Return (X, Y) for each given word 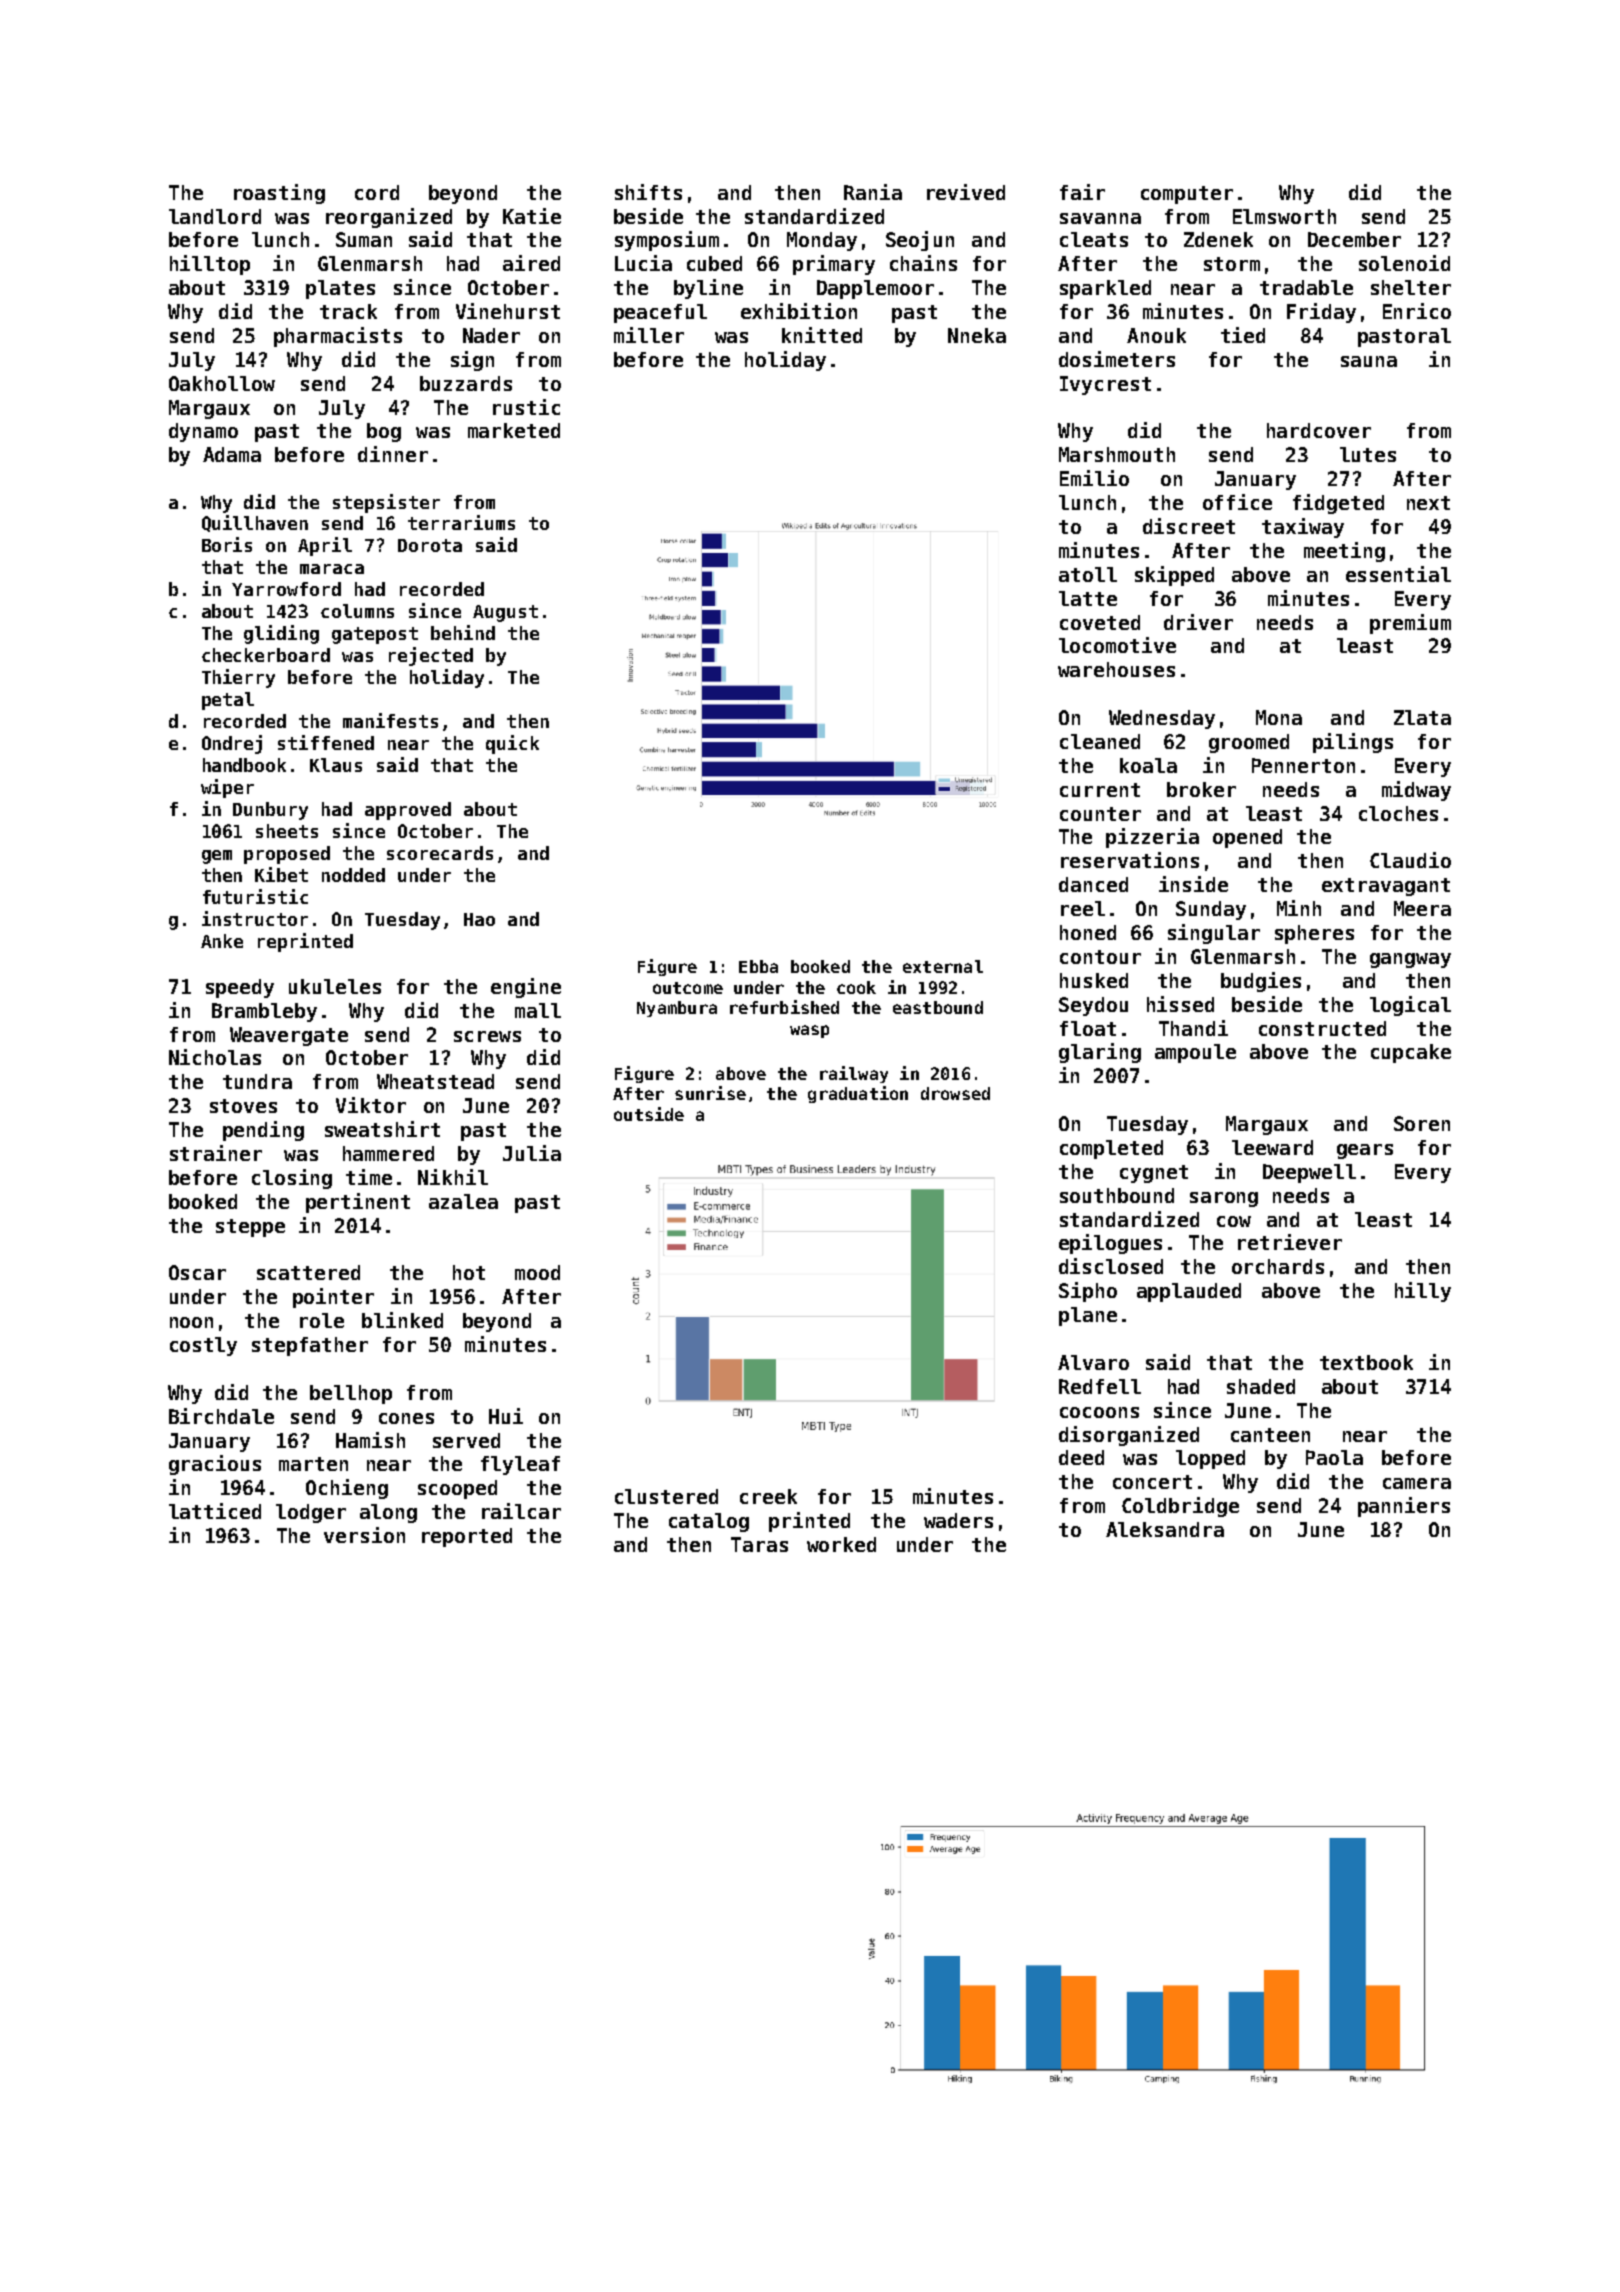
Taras (759, 1544)
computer (1187, 195)
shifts (648, 192)
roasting (279, 194)
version (364, 1535)
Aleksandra (1165, 1529)
